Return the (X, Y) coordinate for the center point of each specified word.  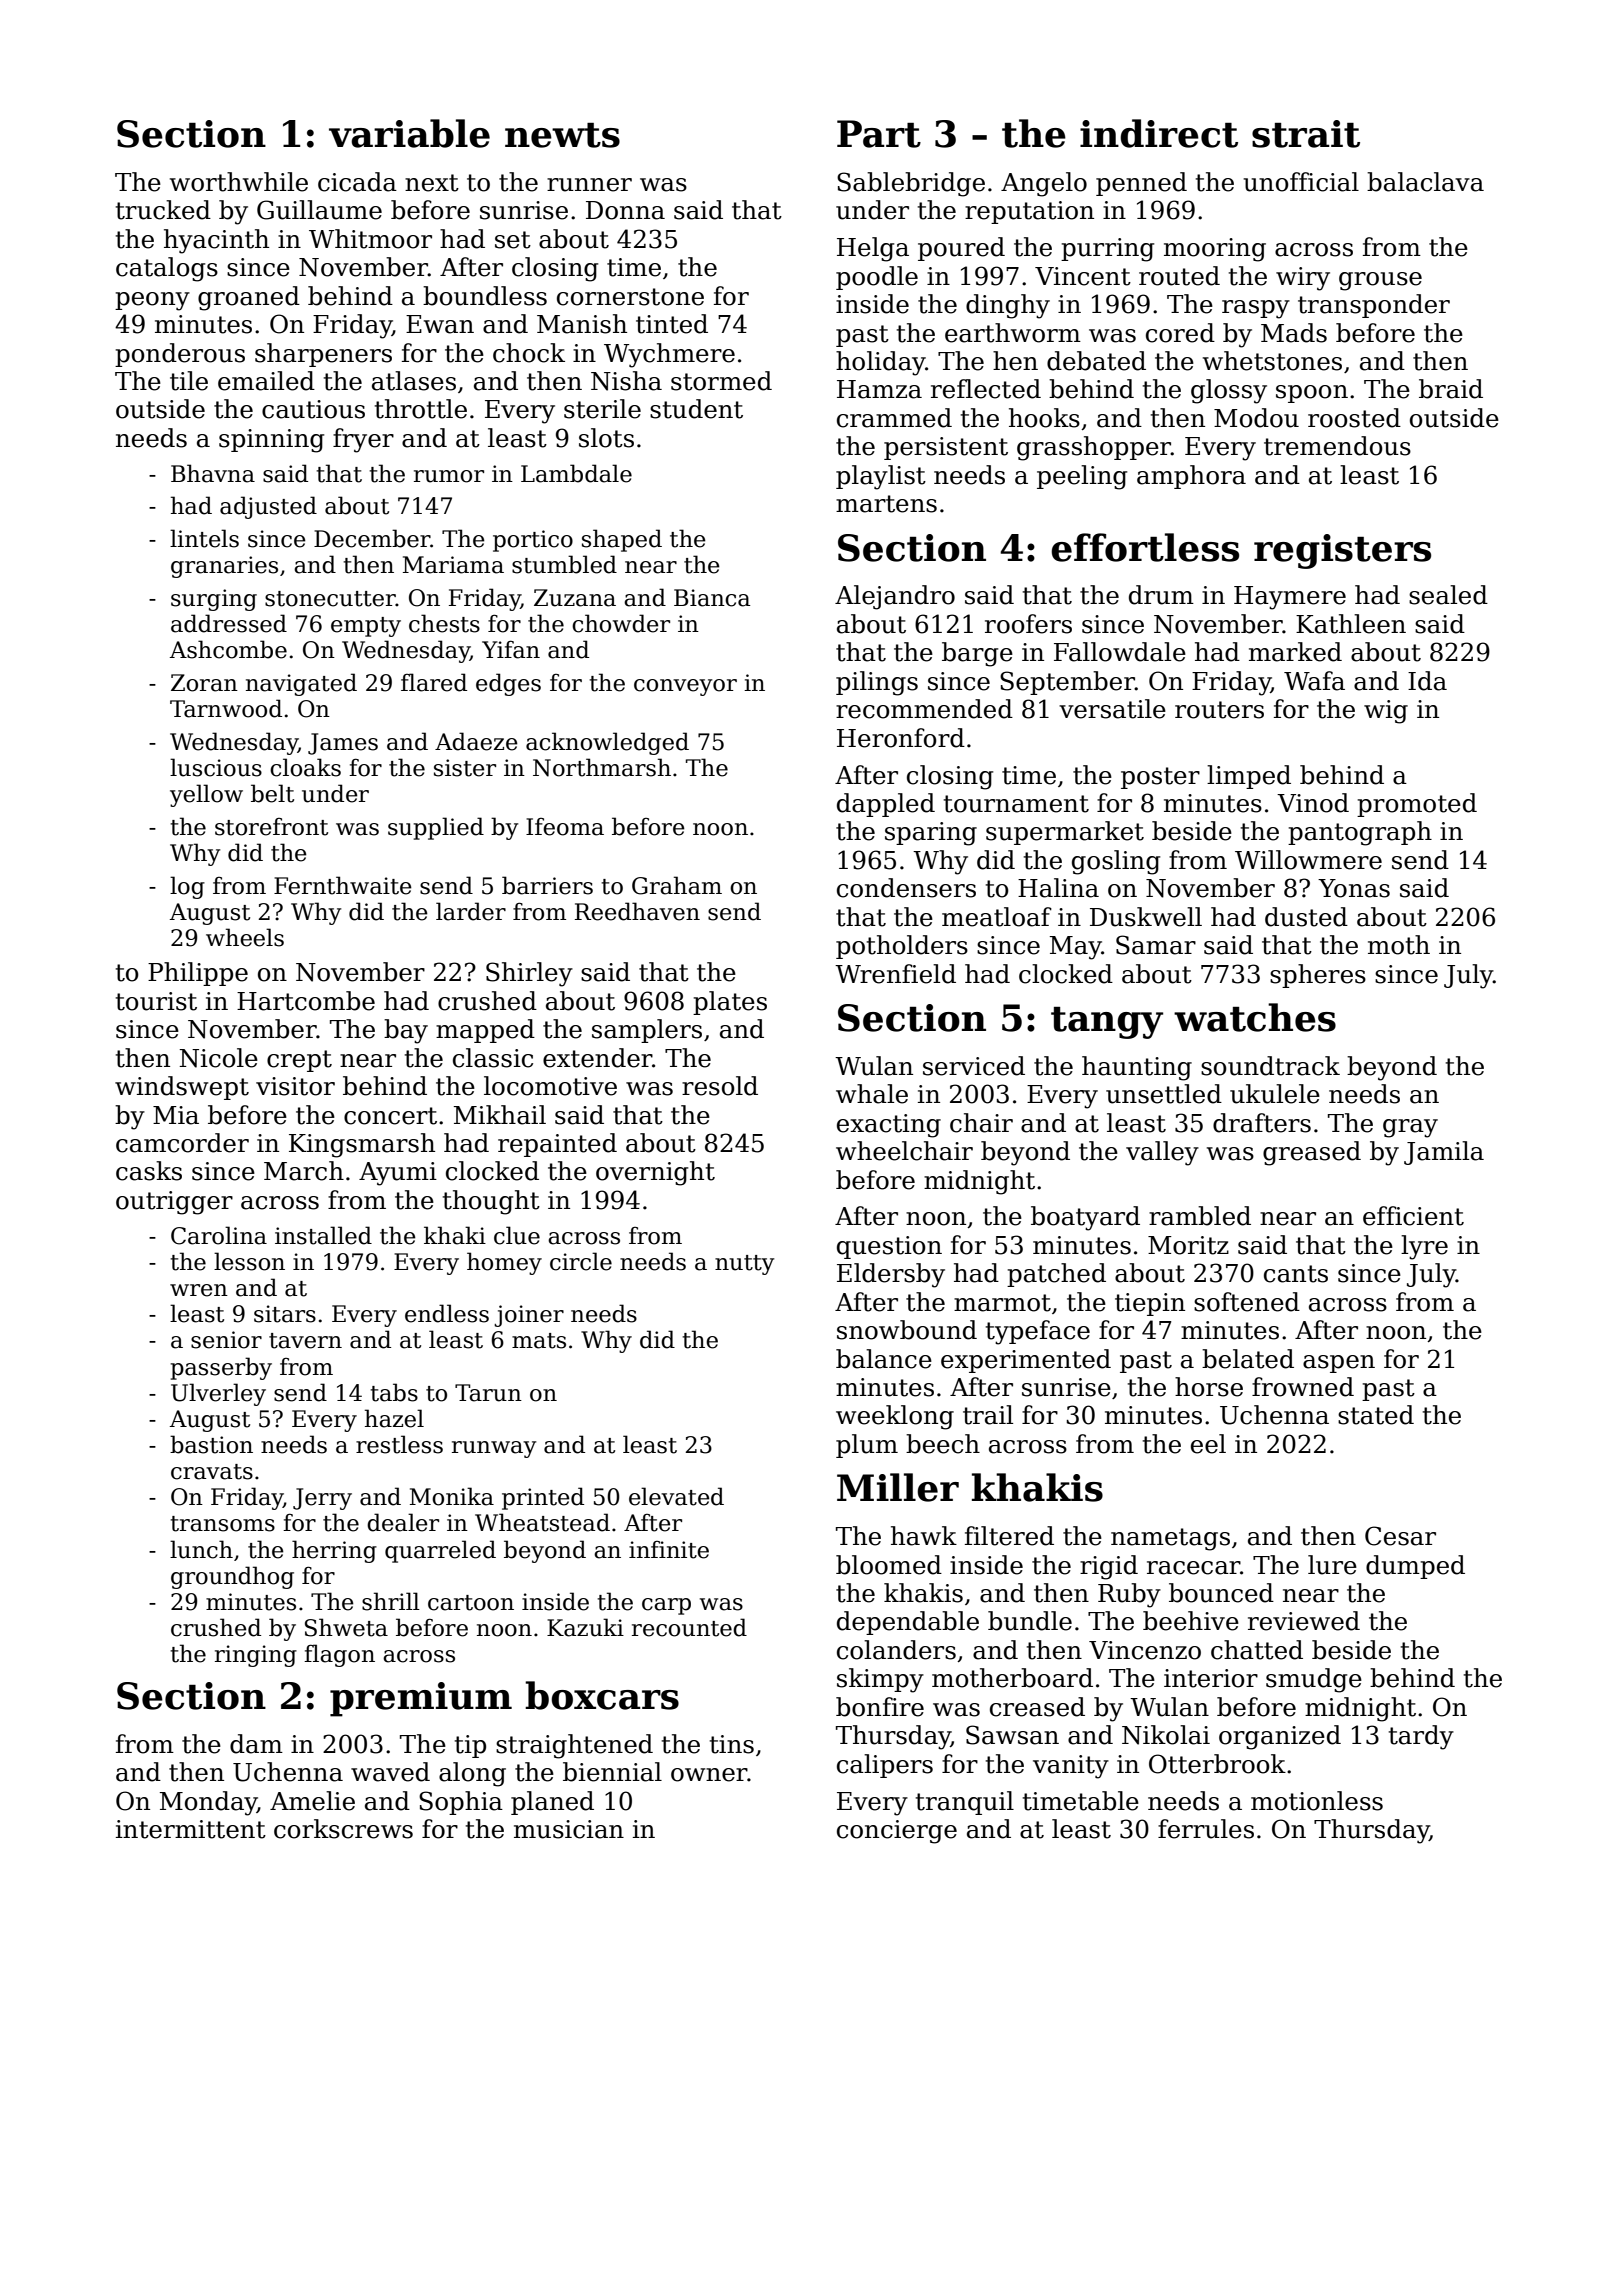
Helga (873, 249)
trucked (163, 210)
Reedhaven (637, 911)
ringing (256, 1656)
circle (581, 1261)
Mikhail (500, 1115)
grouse (1380, 281)
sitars (285, 1314)
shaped (622, 540)
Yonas (1354, 888)
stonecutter (330, 599)
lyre (1424, 1247)
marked (1295, 652)
